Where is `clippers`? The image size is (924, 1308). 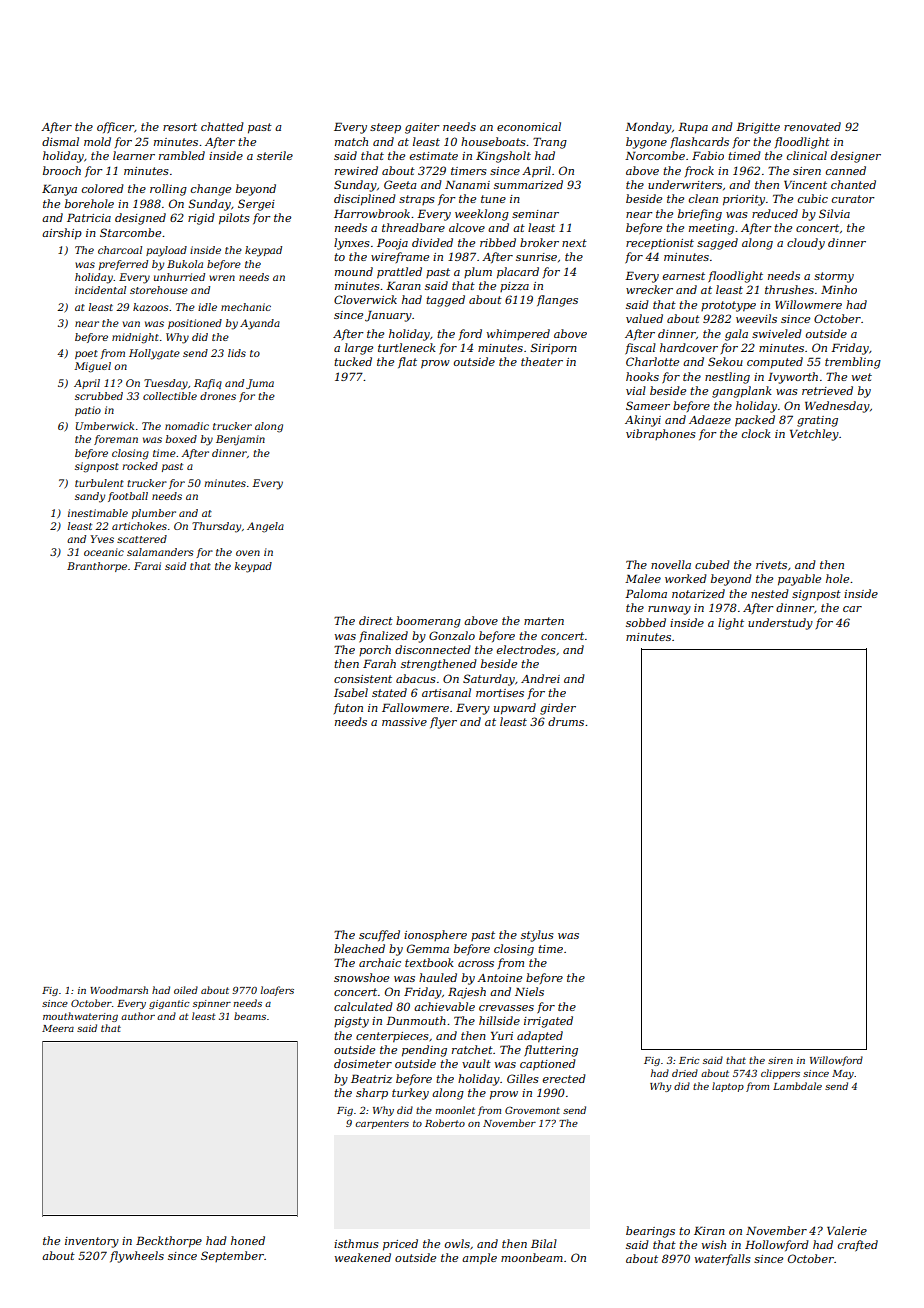
clippers is located at coordinates (780, 1074).
